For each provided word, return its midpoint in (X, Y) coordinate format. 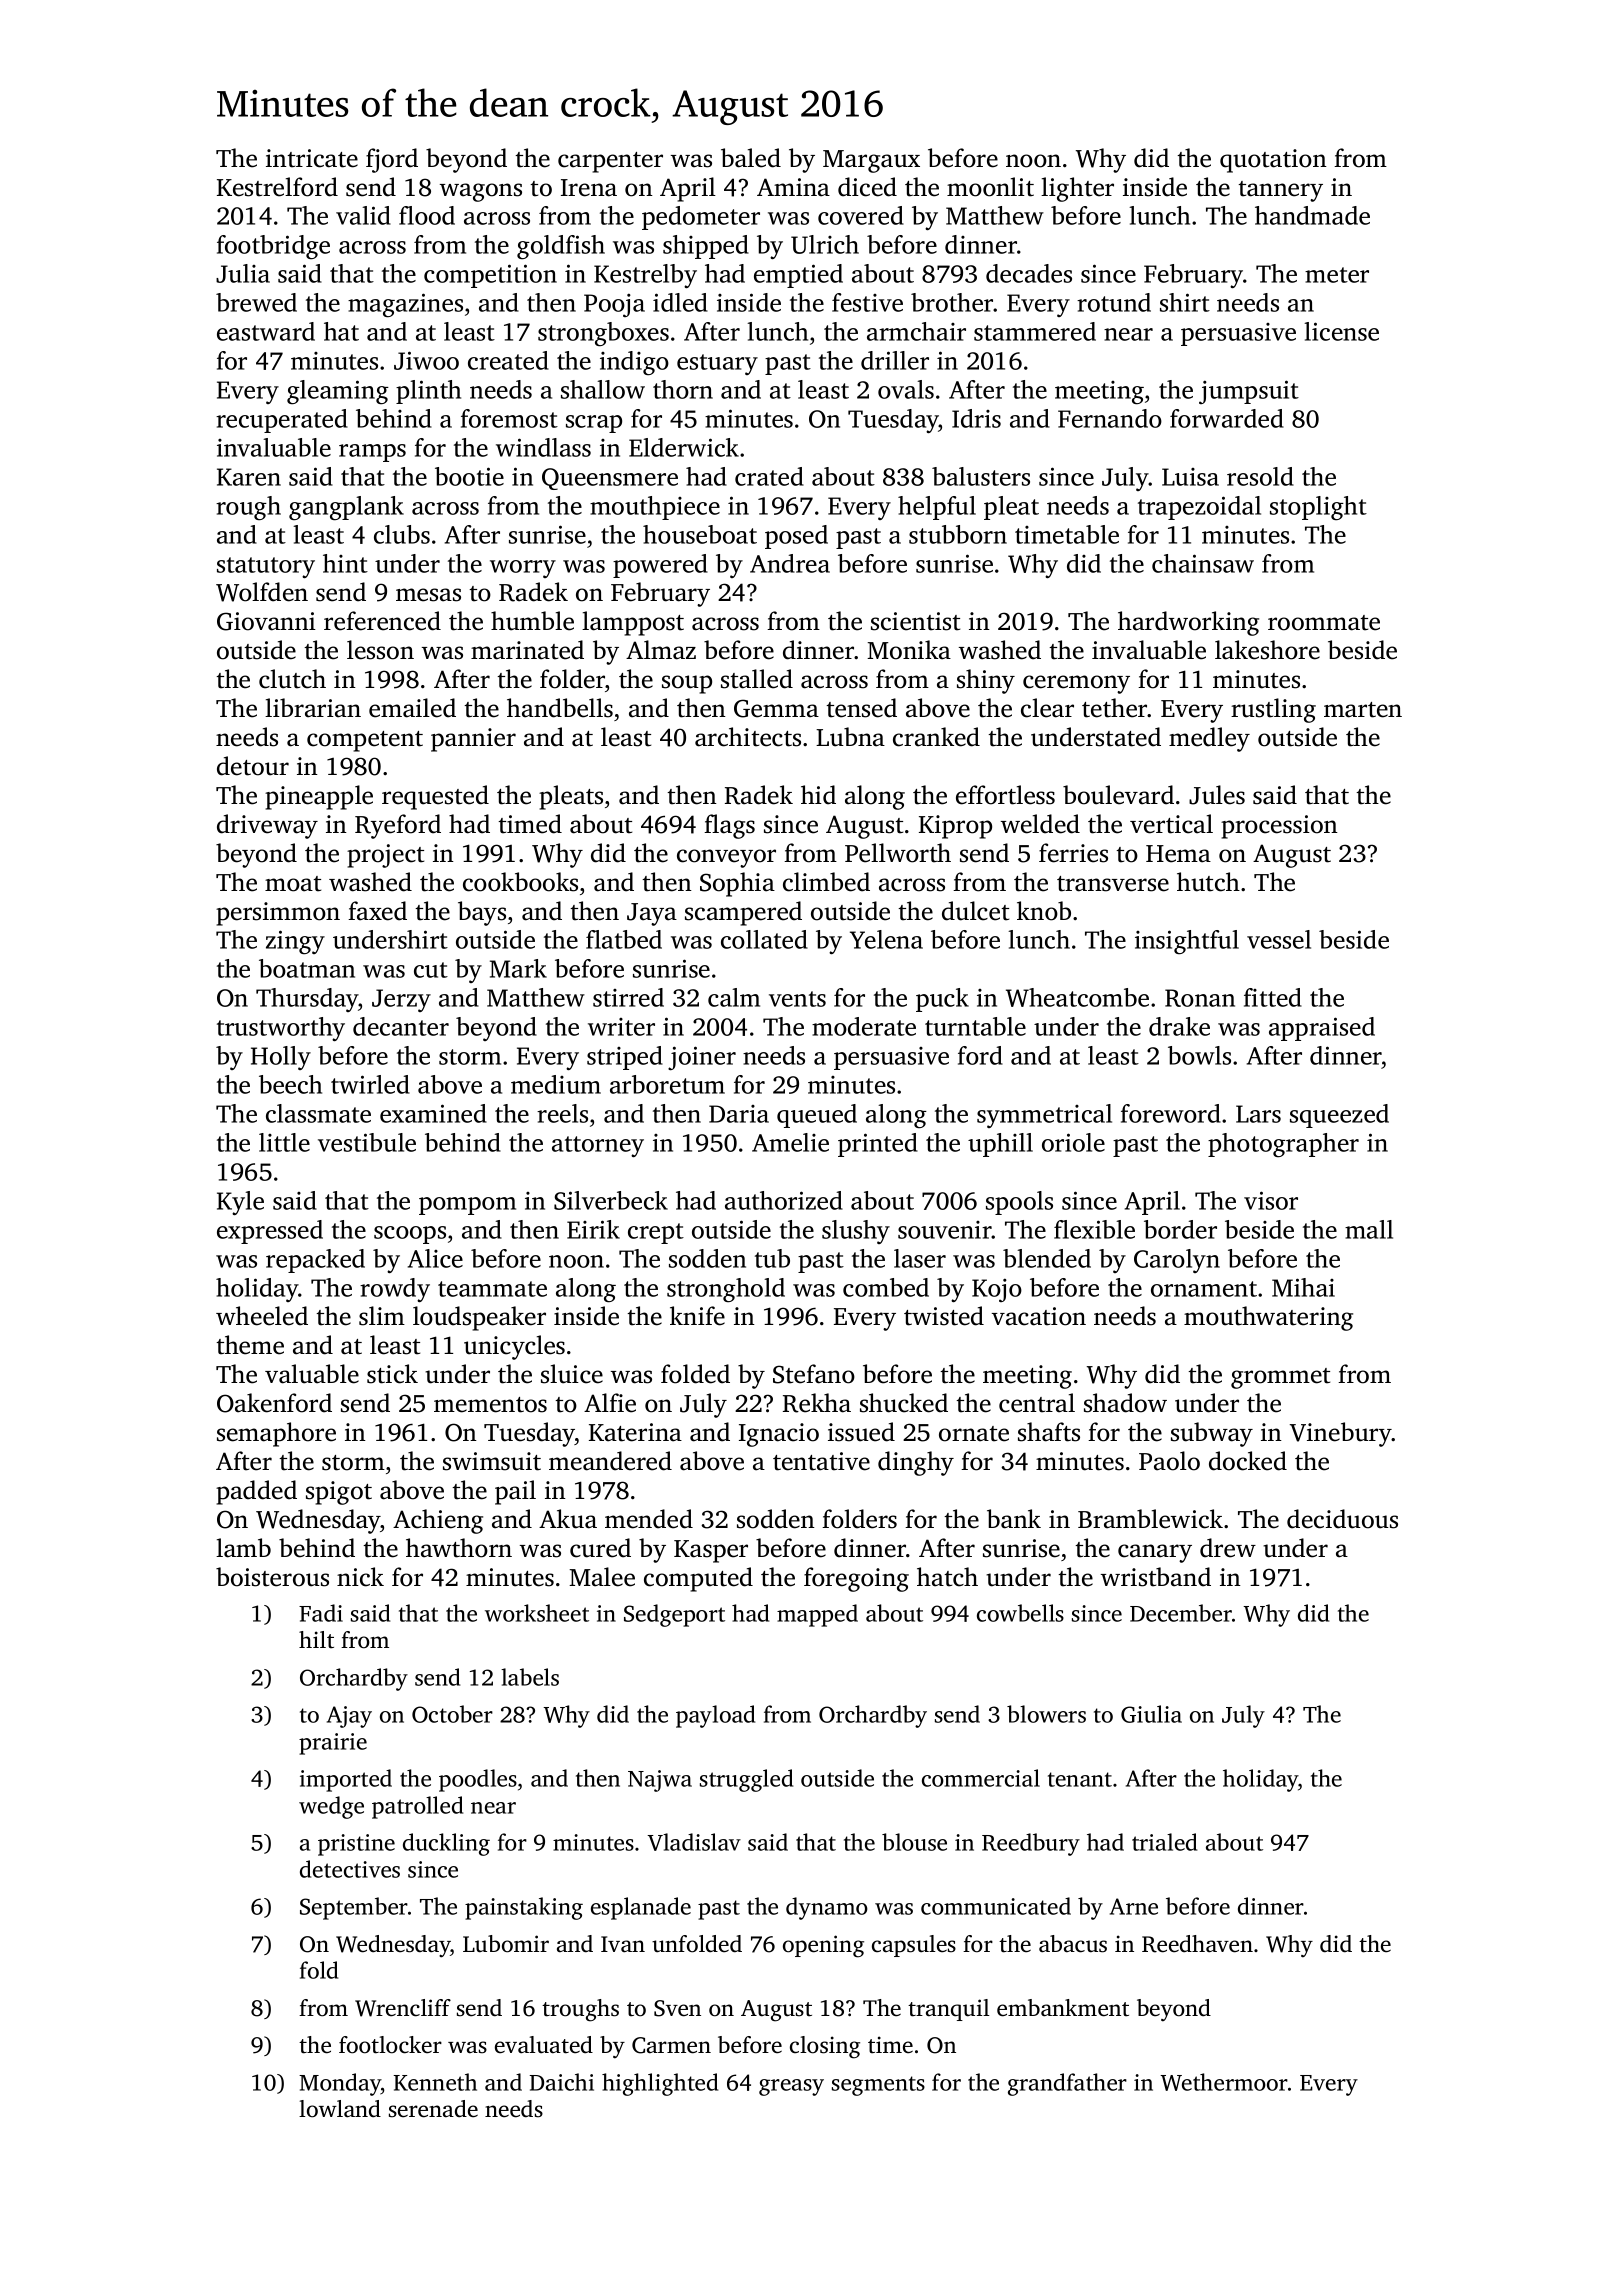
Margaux (871, 161)
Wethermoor (1224, 2082)
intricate (312, 158)
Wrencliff (403, 2008)
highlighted (660, 2084)
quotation (1273, 161)
